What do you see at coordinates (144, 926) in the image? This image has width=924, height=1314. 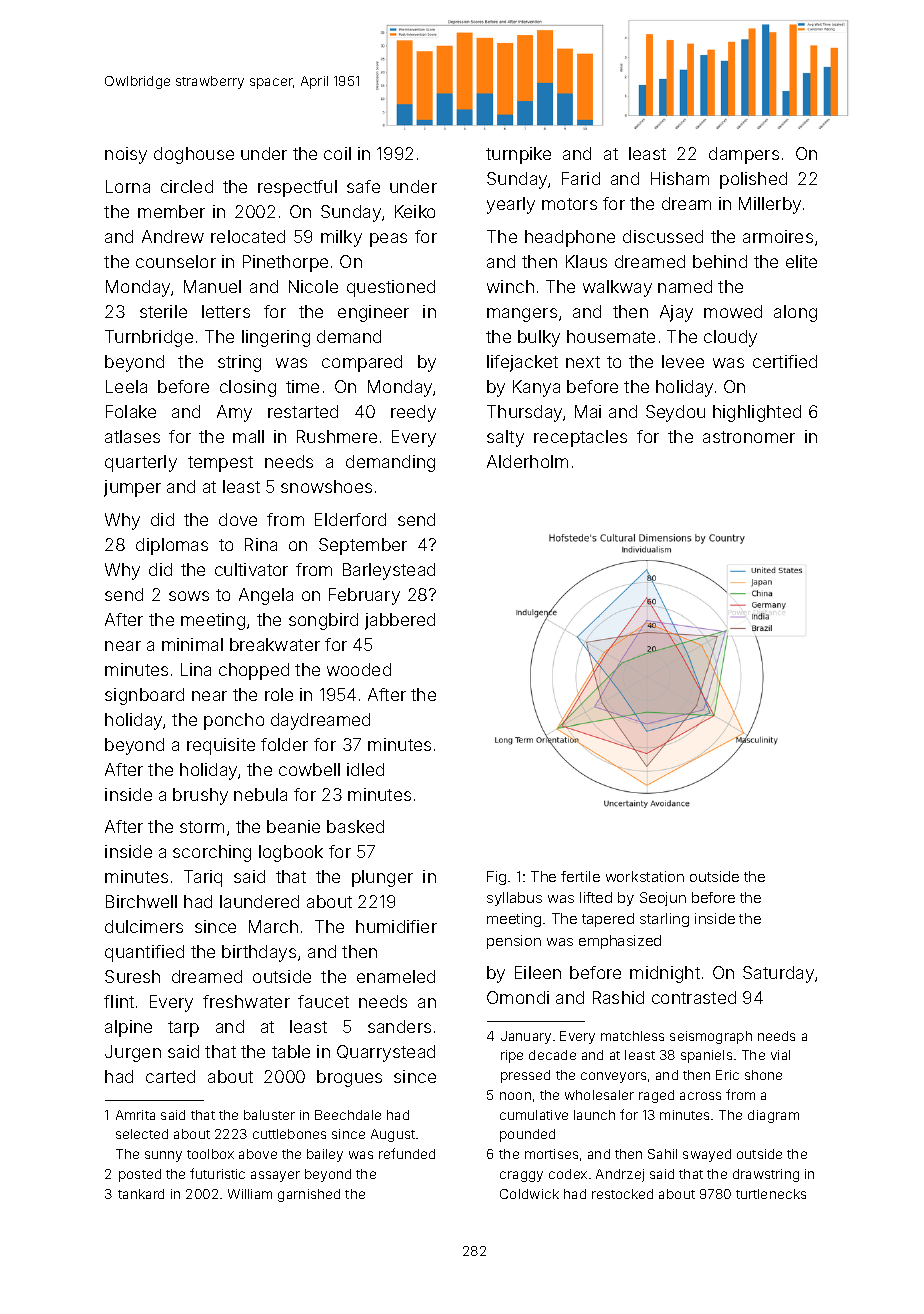 I see `dulcimers` at bounding box center [144, 926].
